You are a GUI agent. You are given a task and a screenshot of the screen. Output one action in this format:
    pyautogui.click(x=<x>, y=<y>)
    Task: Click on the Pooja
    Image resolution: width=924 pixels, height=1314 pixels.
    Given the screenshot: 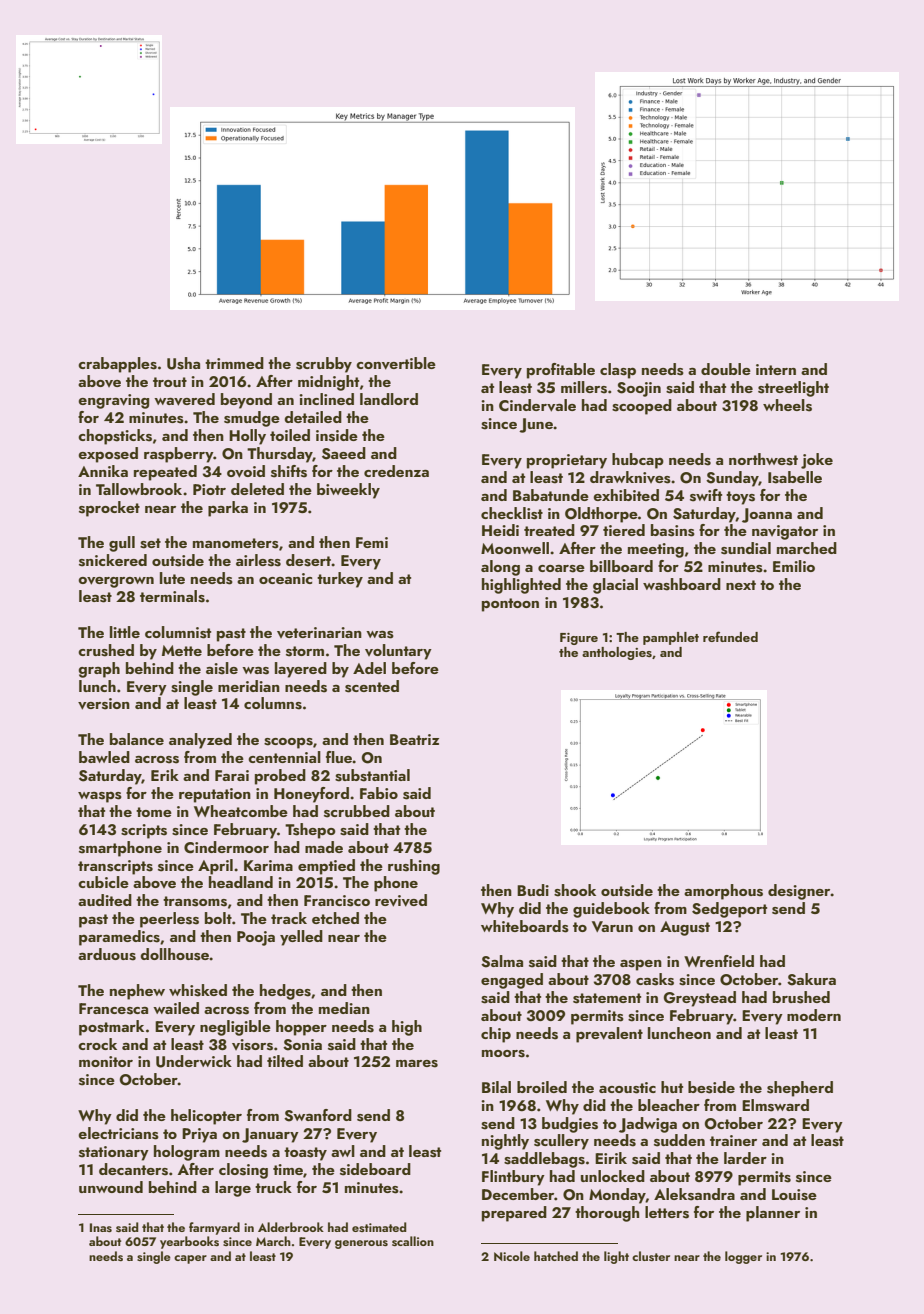 What is the action you would take?
    pyautogui.click(x=256, y=938)
